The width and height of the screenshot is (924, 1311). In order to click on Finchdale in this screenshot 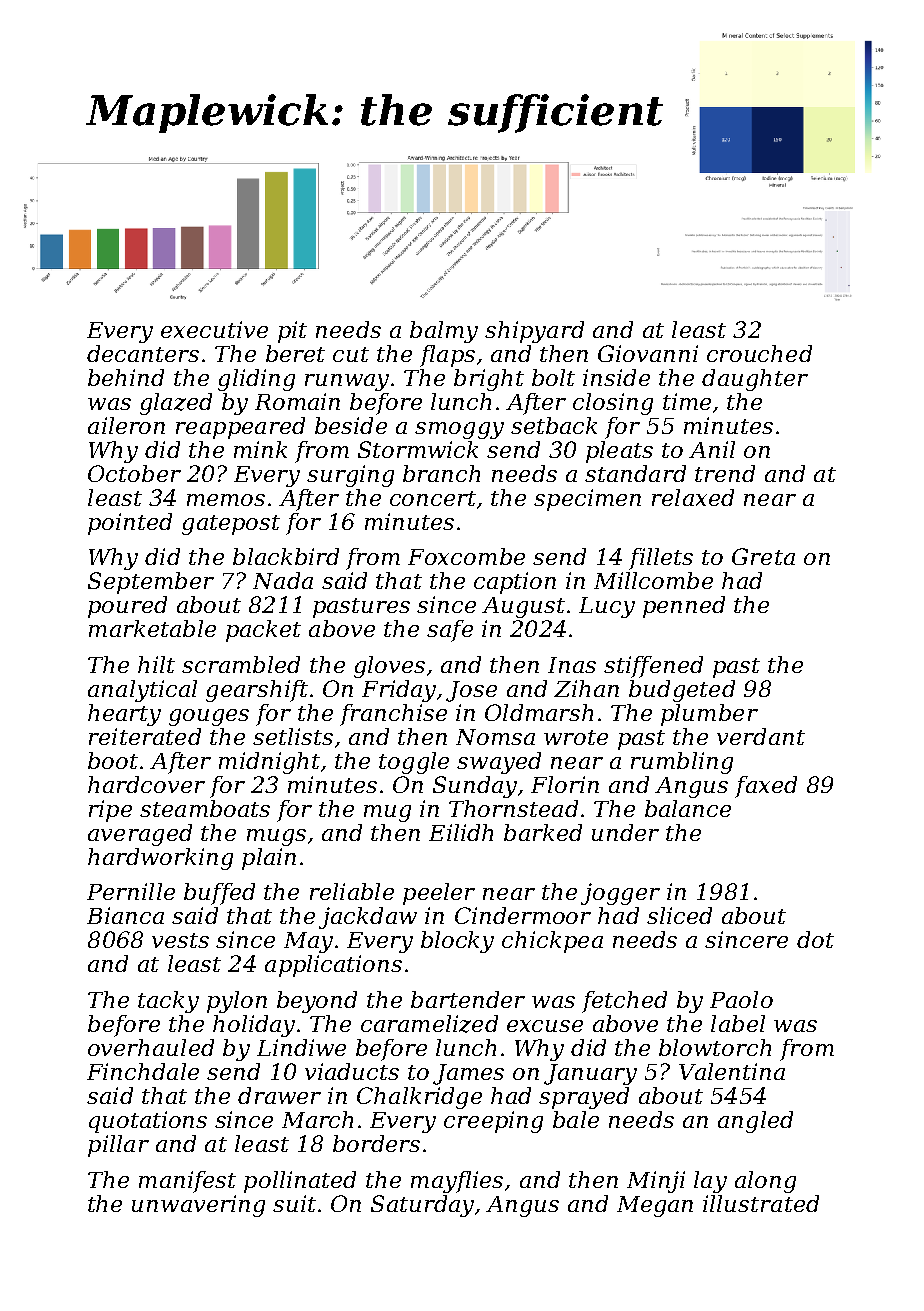, I will do `click(143, 1071)`.
